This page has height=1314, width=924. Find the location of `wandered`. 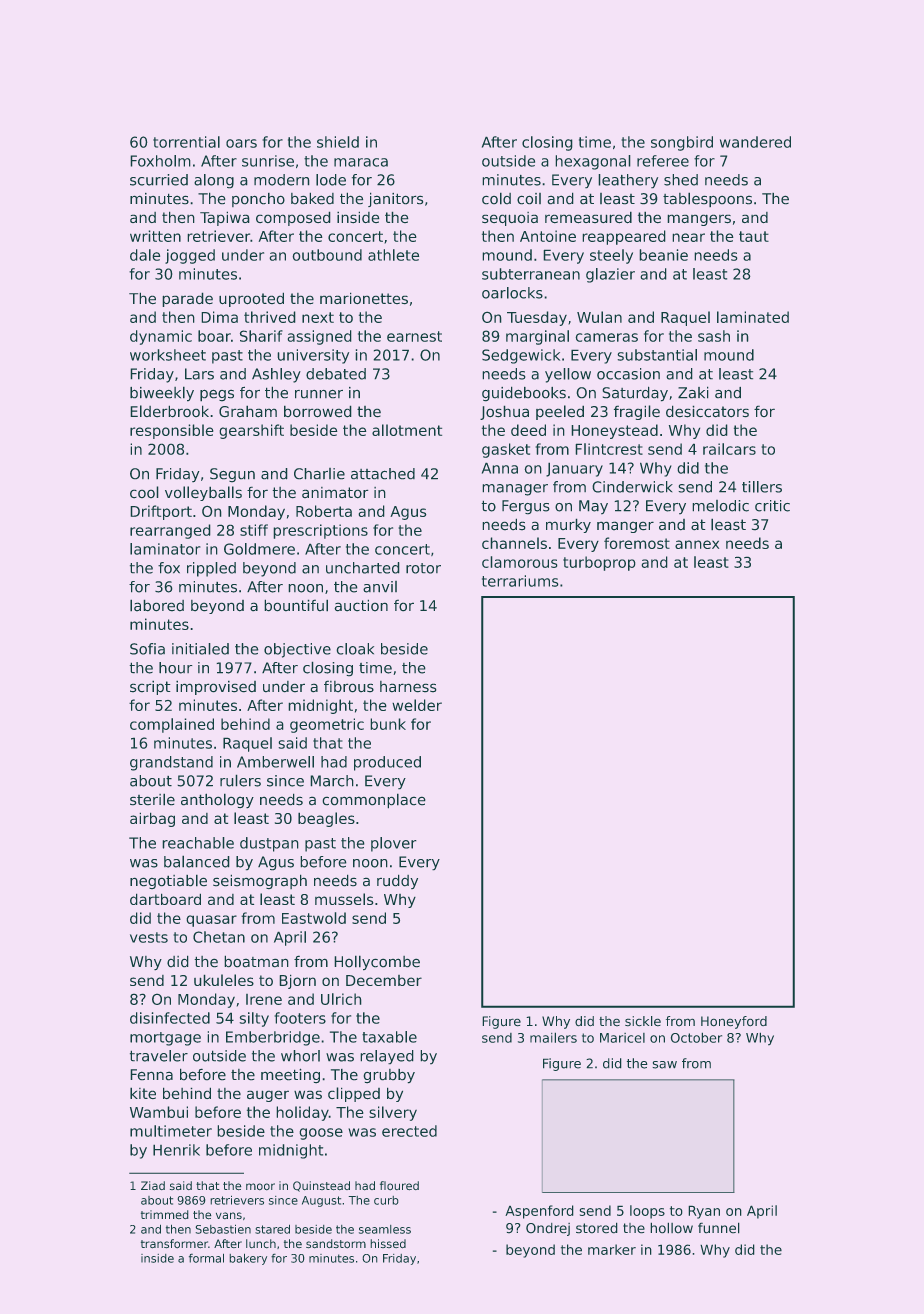

wandered is located at coordinates (755, 142).
